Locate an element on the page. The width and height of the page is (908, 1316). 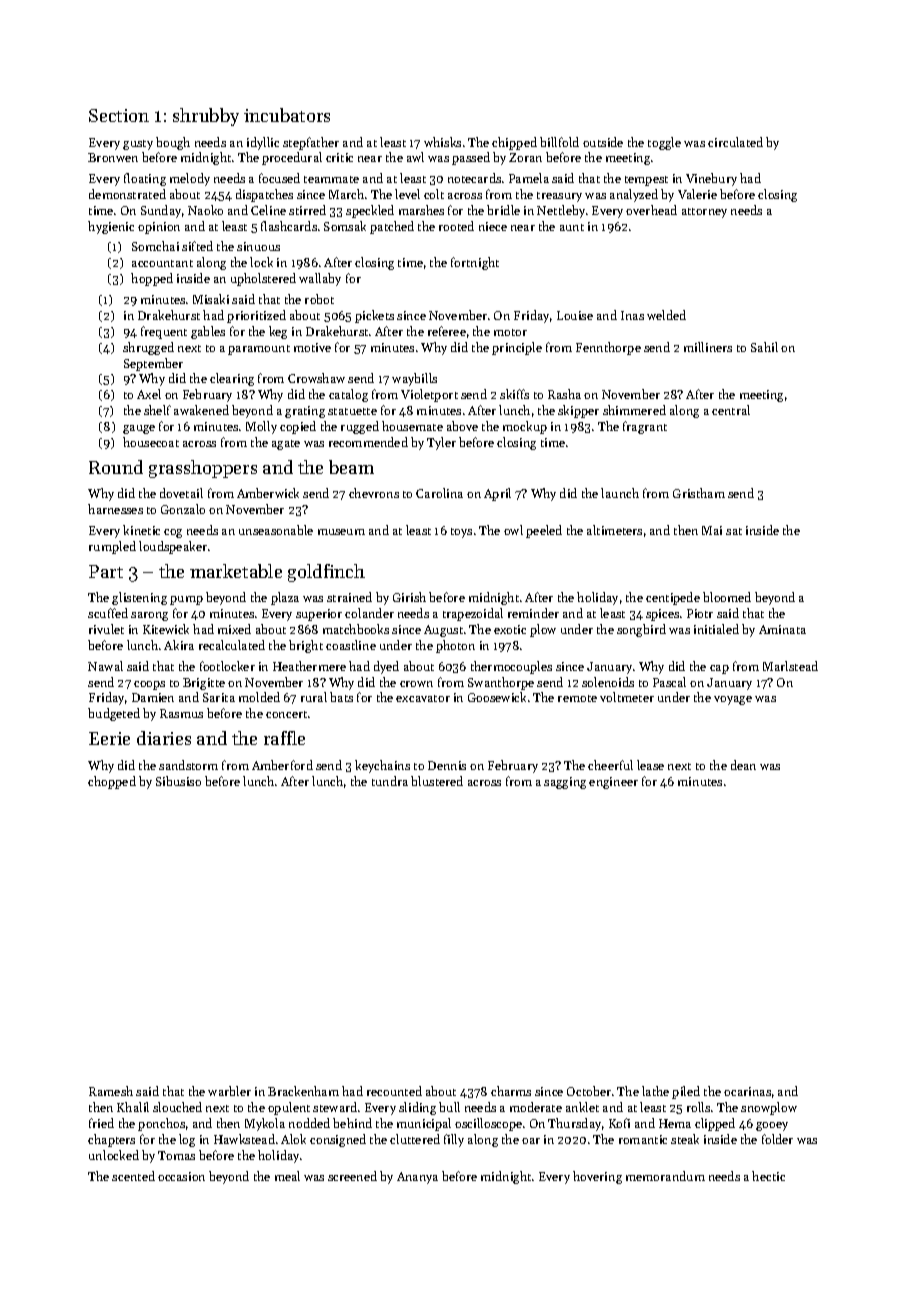
peeled is located at coordinates (544, 531).
